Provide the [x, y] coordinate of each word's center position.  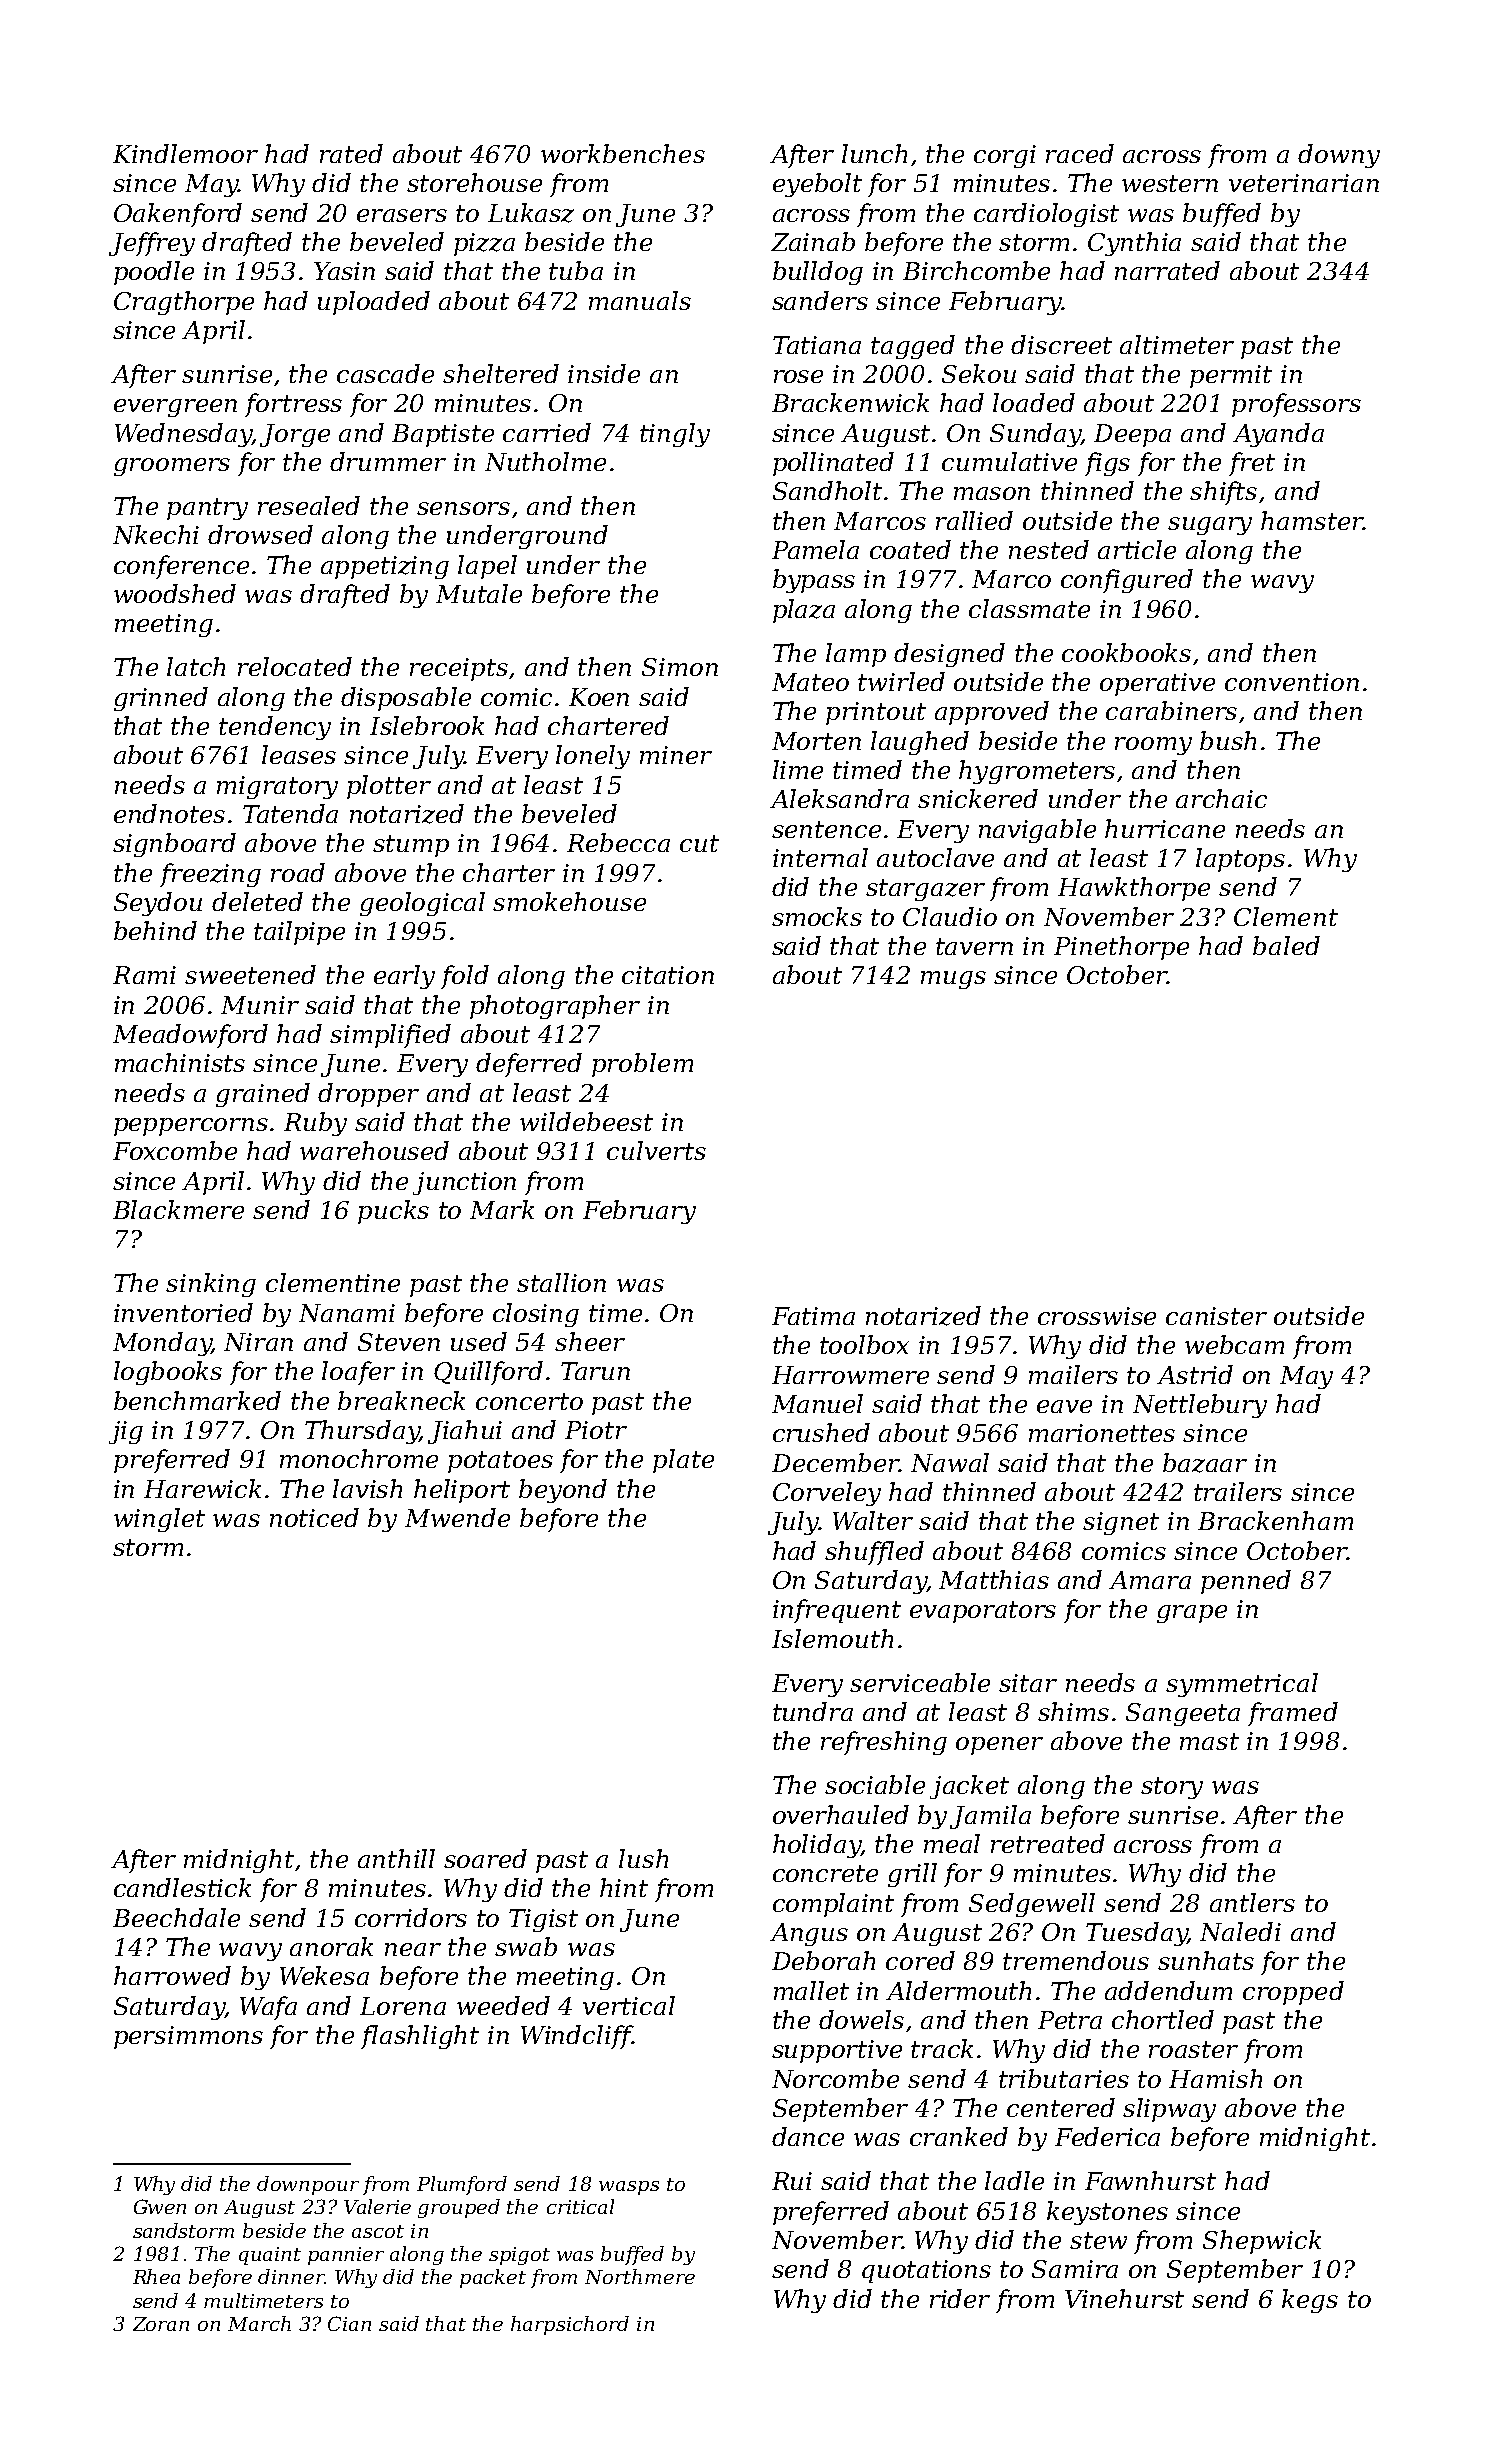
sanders [820, 300]
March [259, 2323]
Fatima [813, 1316]
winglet [159, 1520]
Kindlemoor [185, 153]
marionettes [1102, 1433]
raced [1080, 153]
